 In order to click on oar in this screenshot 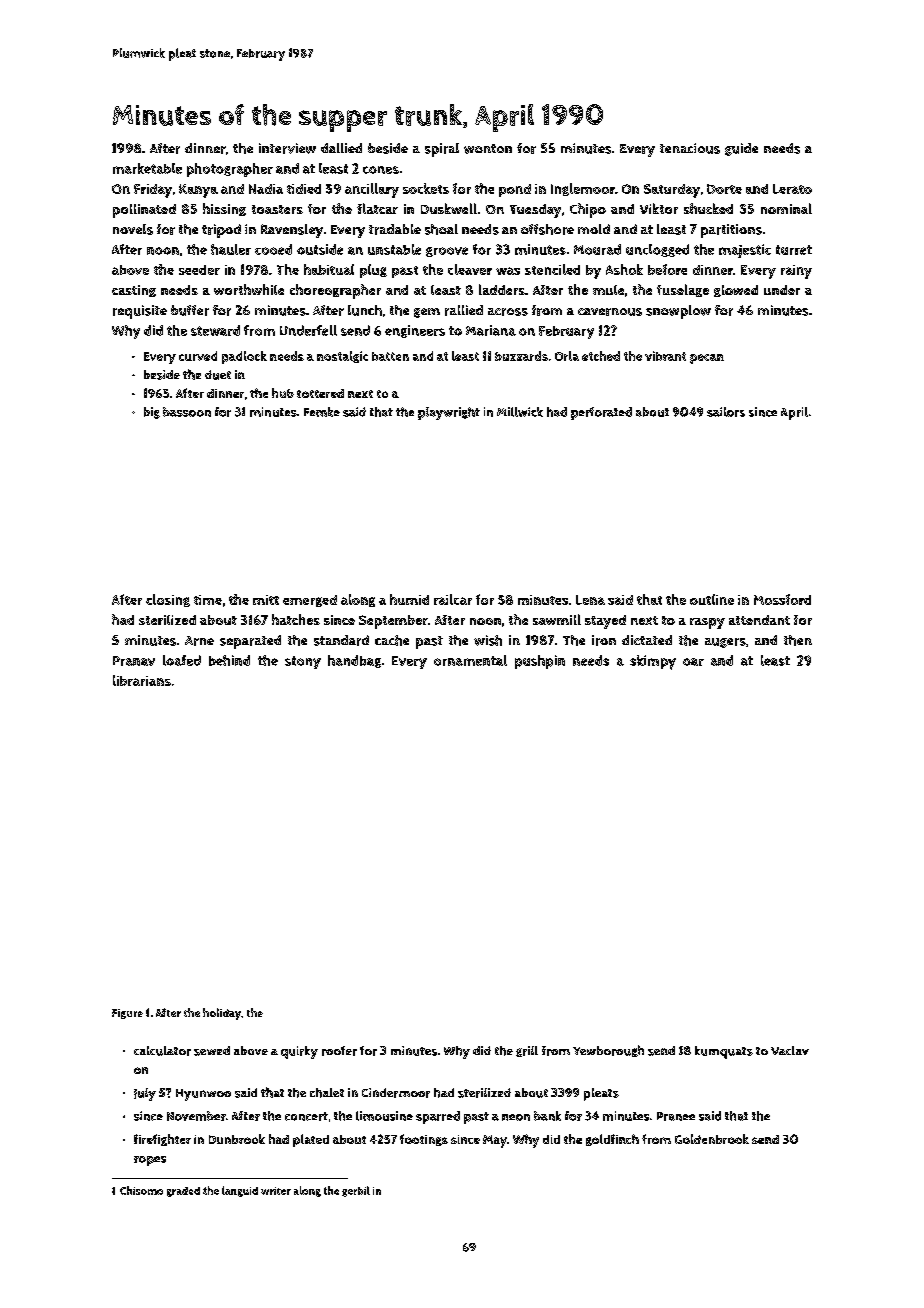, I will do `click(693, 662)`.
